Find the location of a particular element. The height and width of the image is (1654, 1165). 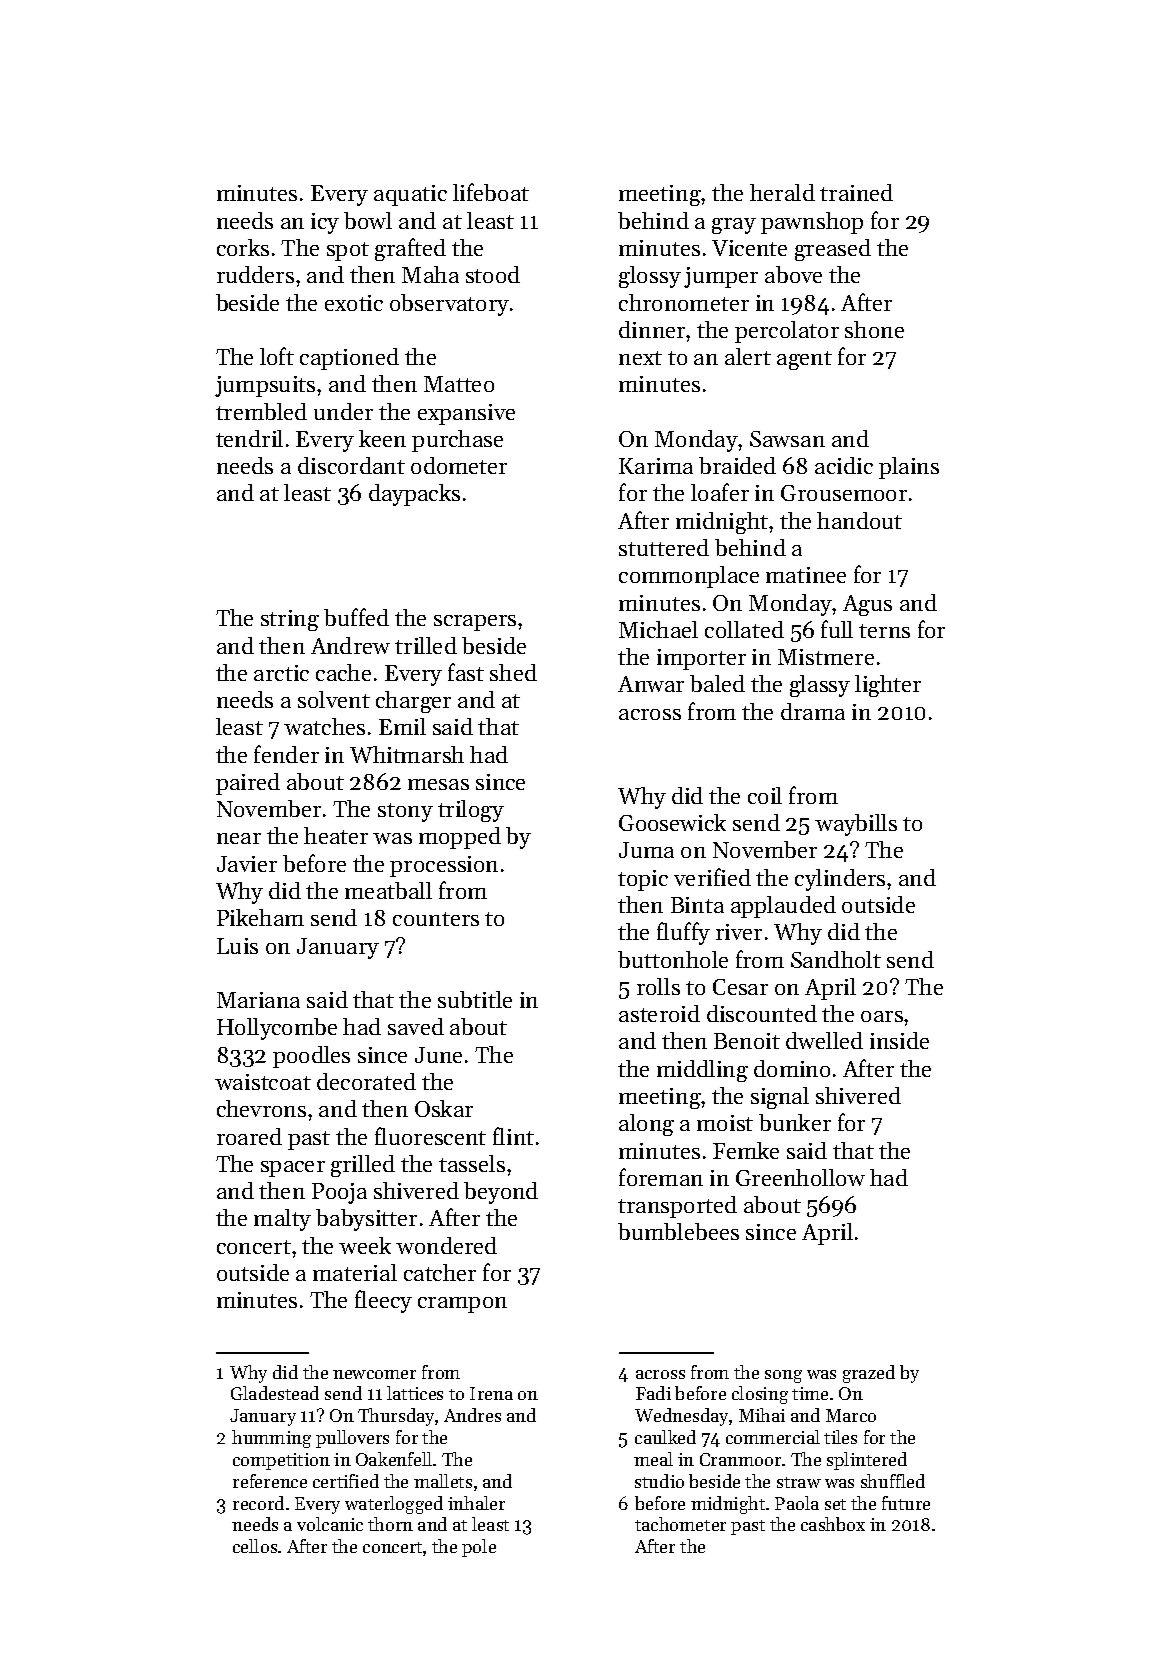

captioned is located at coordinates (349, 359).
